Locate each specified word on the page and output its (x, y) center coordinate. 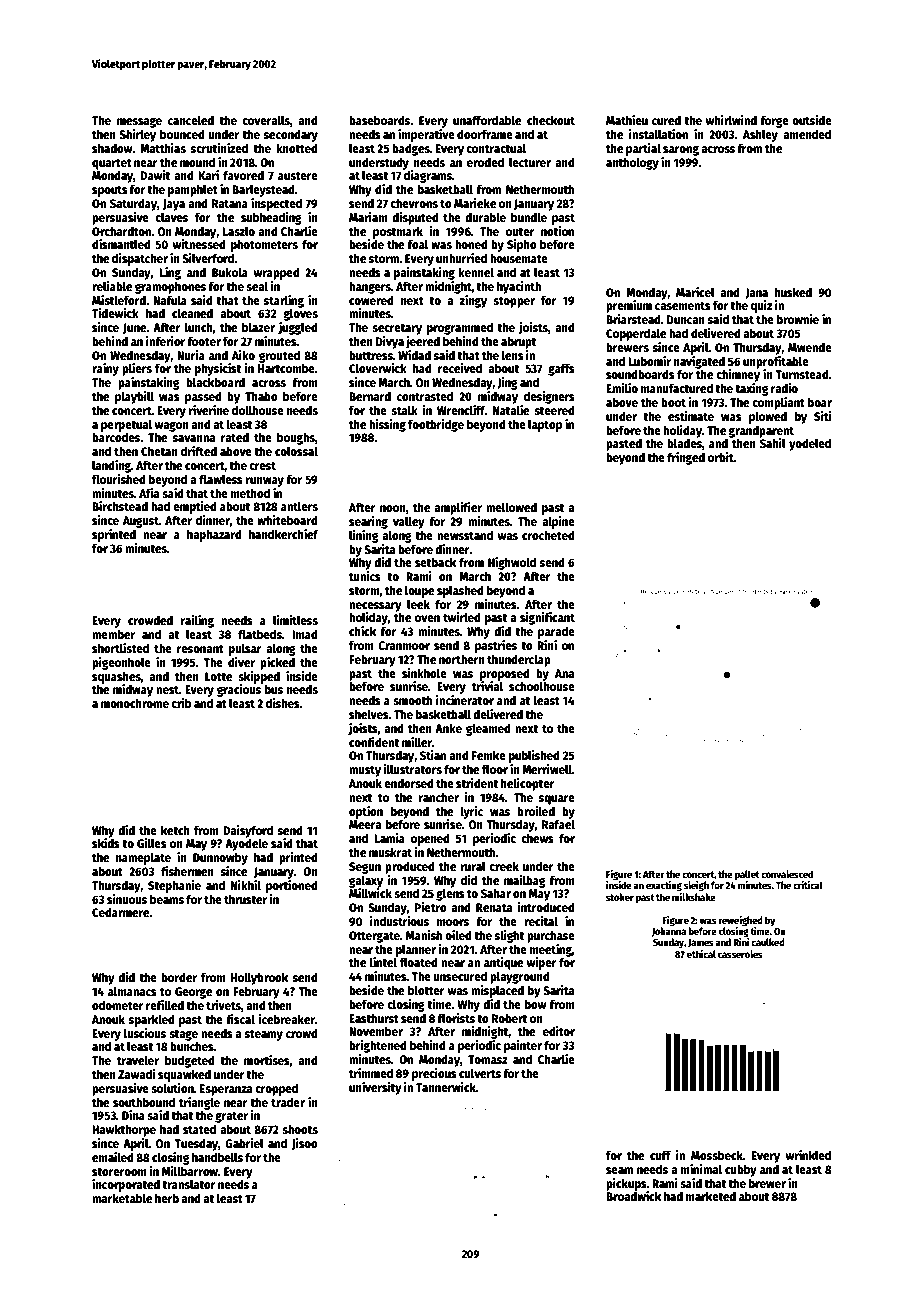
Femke (489, 755)
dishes (283, 703)
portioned (292, 886)
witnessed (199, 244)
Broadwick (633, 1196)
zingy (473, 301)
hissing (387, 425)
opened (430, 839)
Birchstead (120, 506)
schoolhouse (542, 686)
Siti (822, 416)
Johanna (669, 932)
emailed (113, 1157)
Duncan (686, 319)
